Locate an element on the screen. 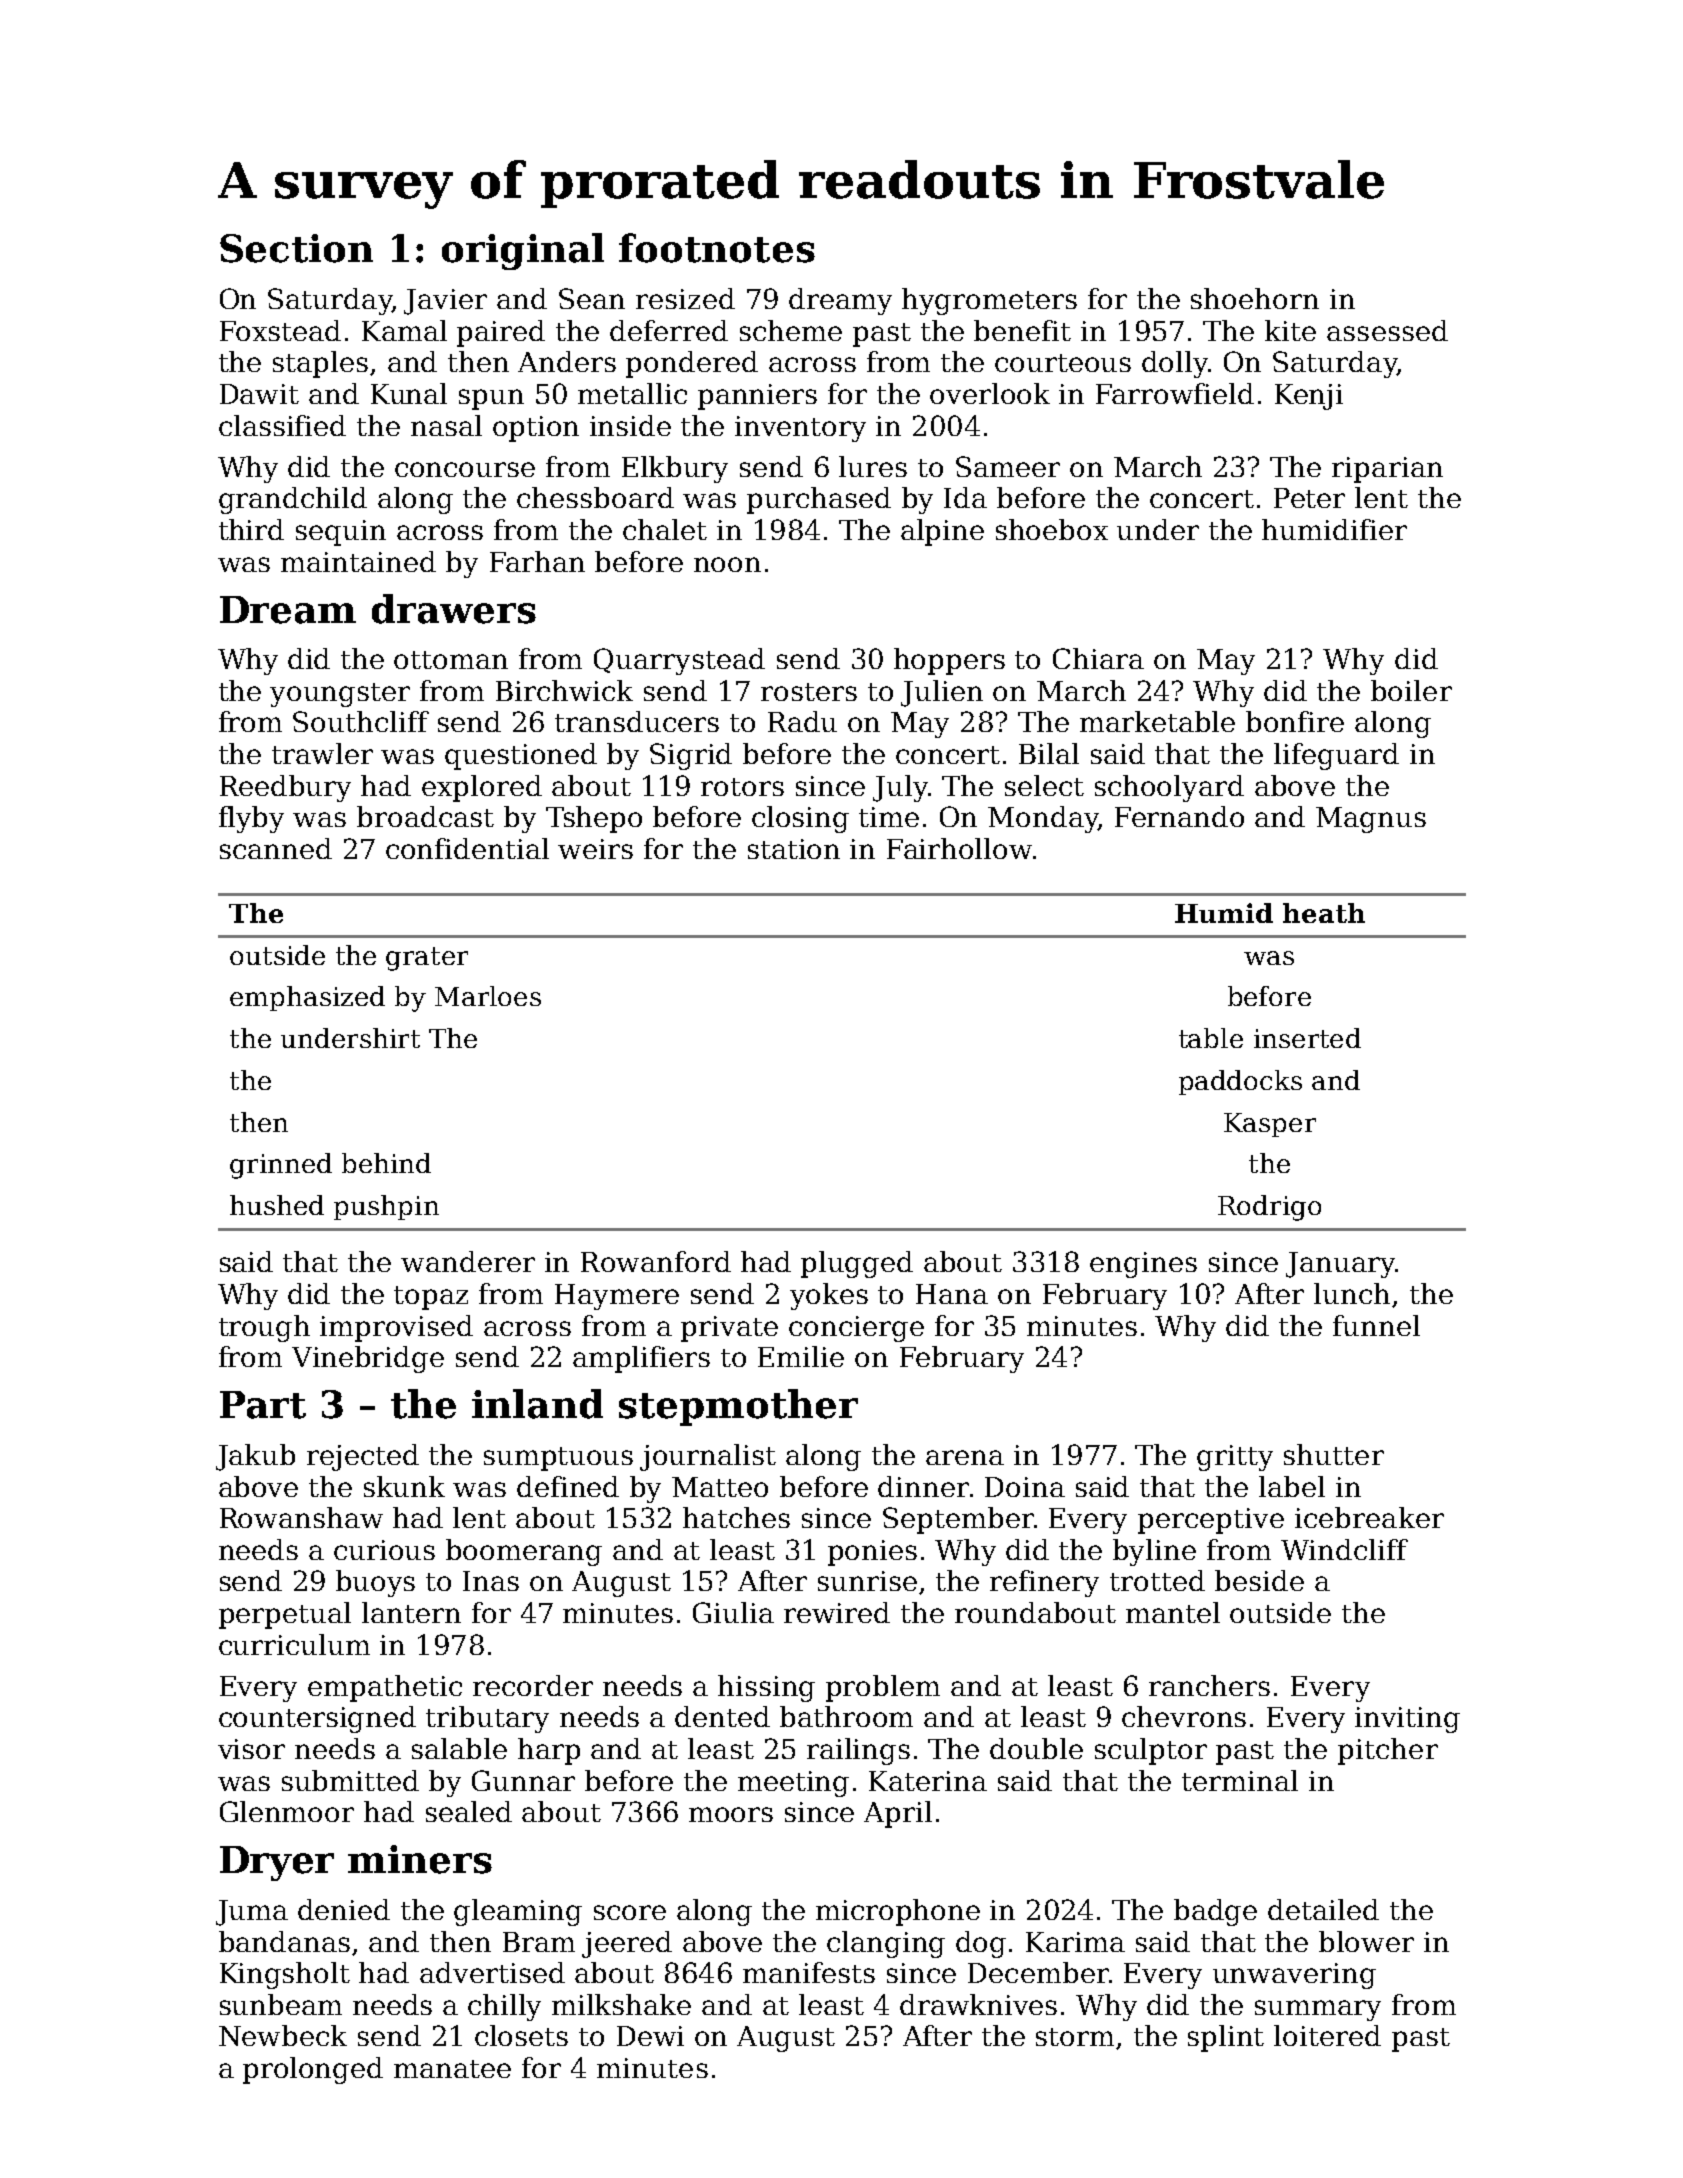 The image size is (1683, 2178). September is located at coordinates (958, 1520).
